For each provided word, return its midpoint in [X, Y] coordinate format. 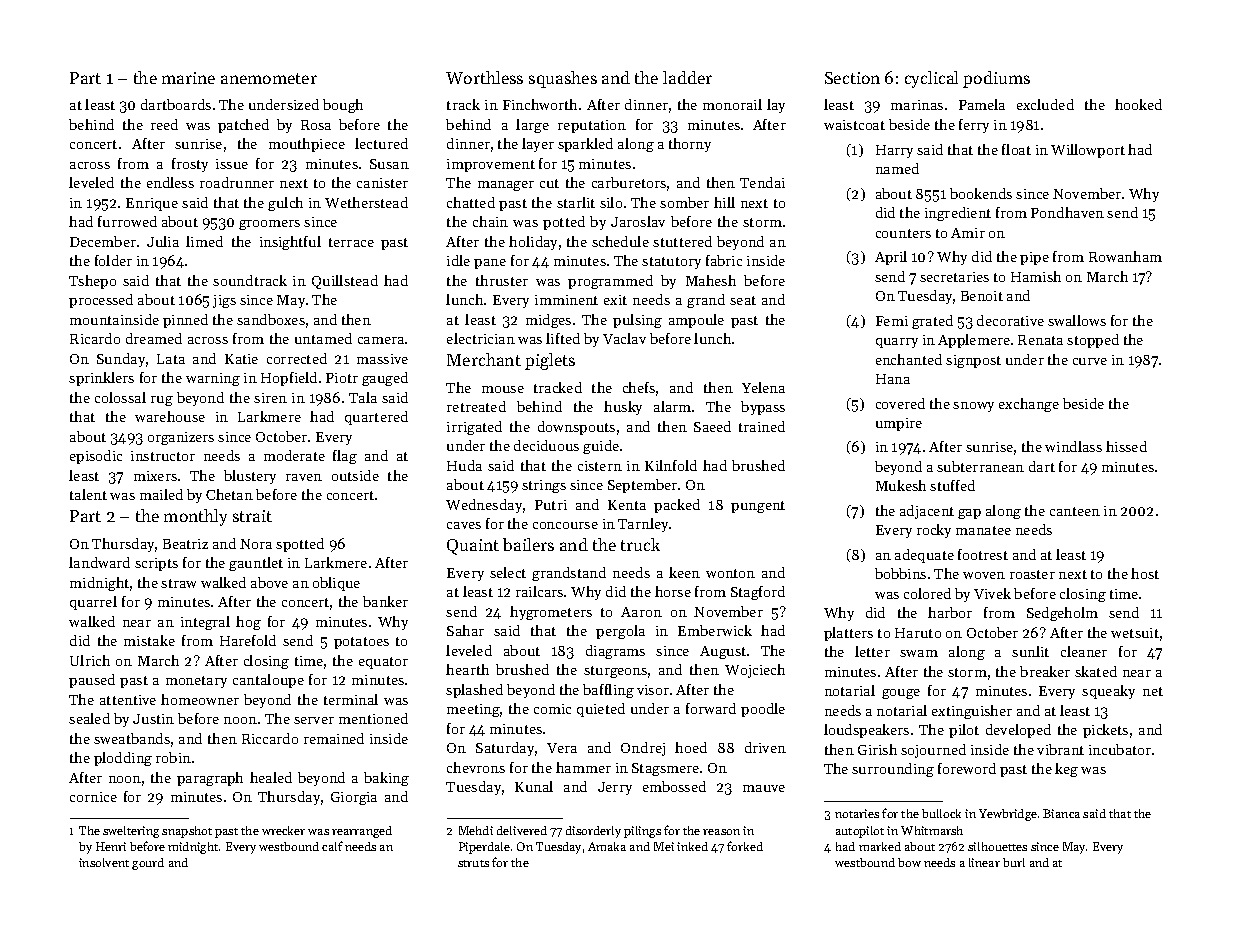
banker [385, 601]
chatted [471, 202]
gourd [148, 864]
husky [623, 408]
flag [345, 457]
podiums [996, 79]
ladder [687, 77]
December [103, 241]
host [1145, 573]
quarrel [93, 603]
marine [188, 78]
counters [903, 233]
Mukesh [901, 485]
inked [692, 846]
